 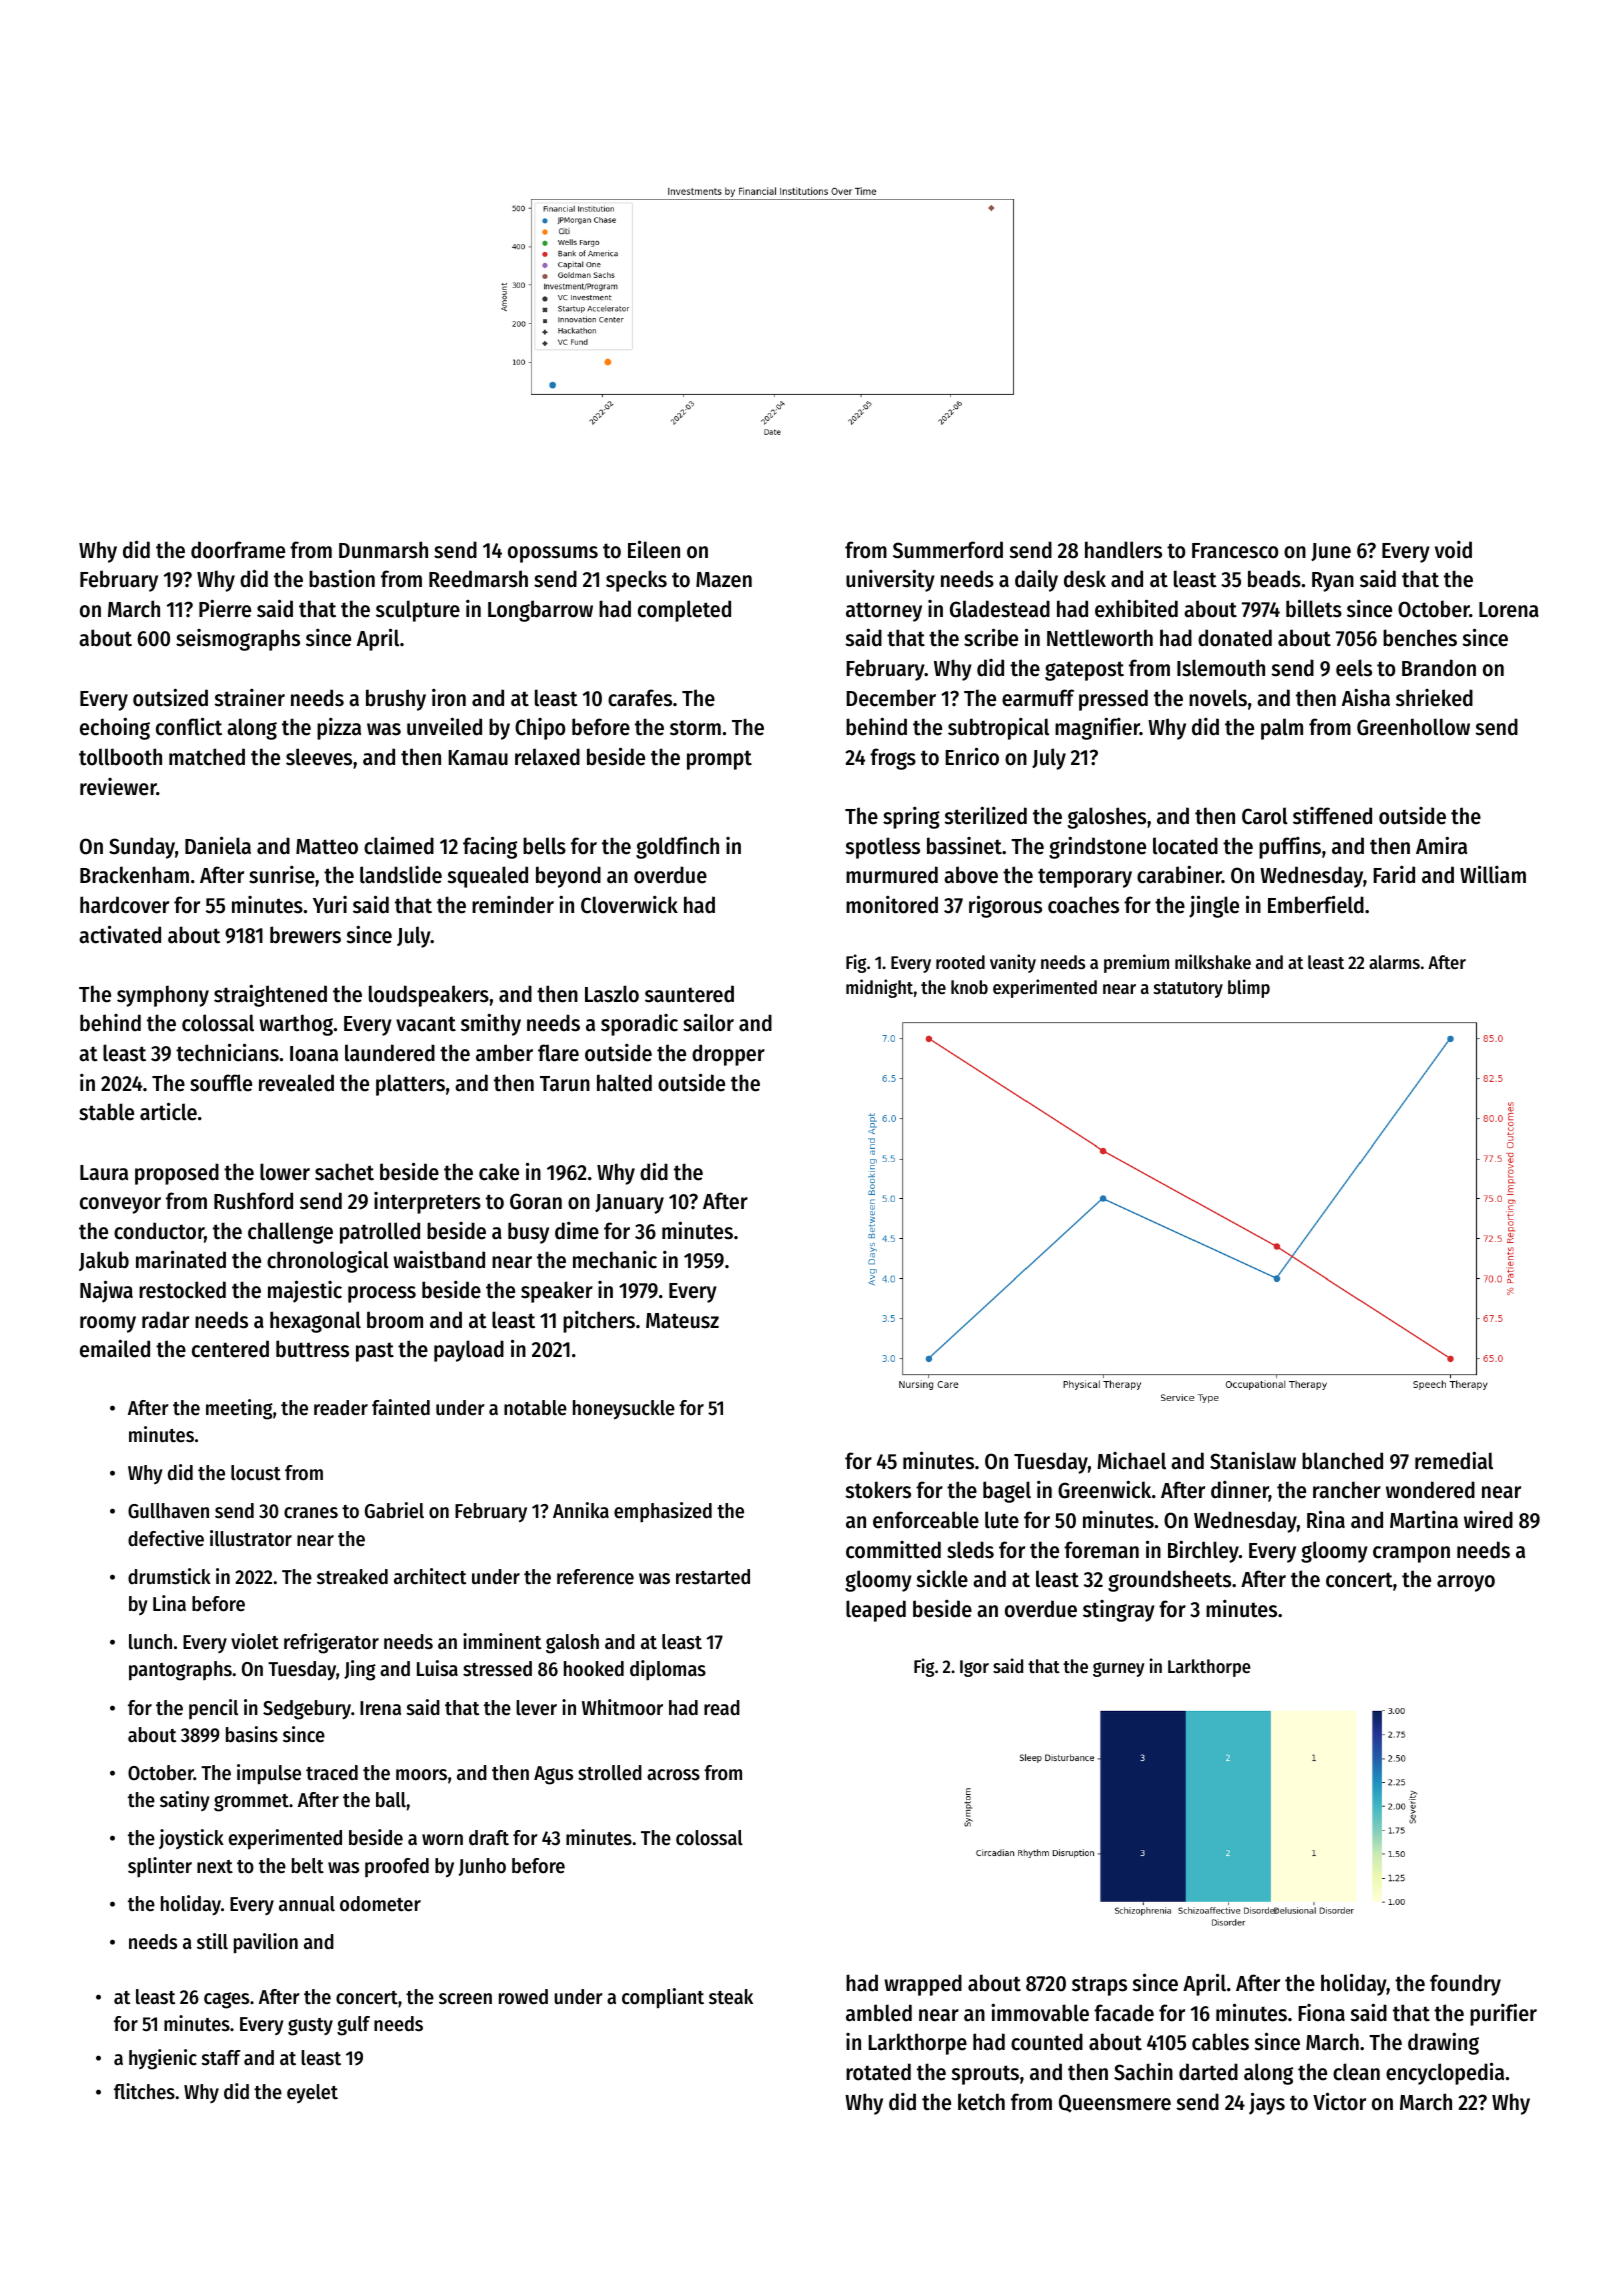 What do you see at coordinates (238, 550) in the screenshot?
I see `doorframe` at bounding box center [238, 550].
